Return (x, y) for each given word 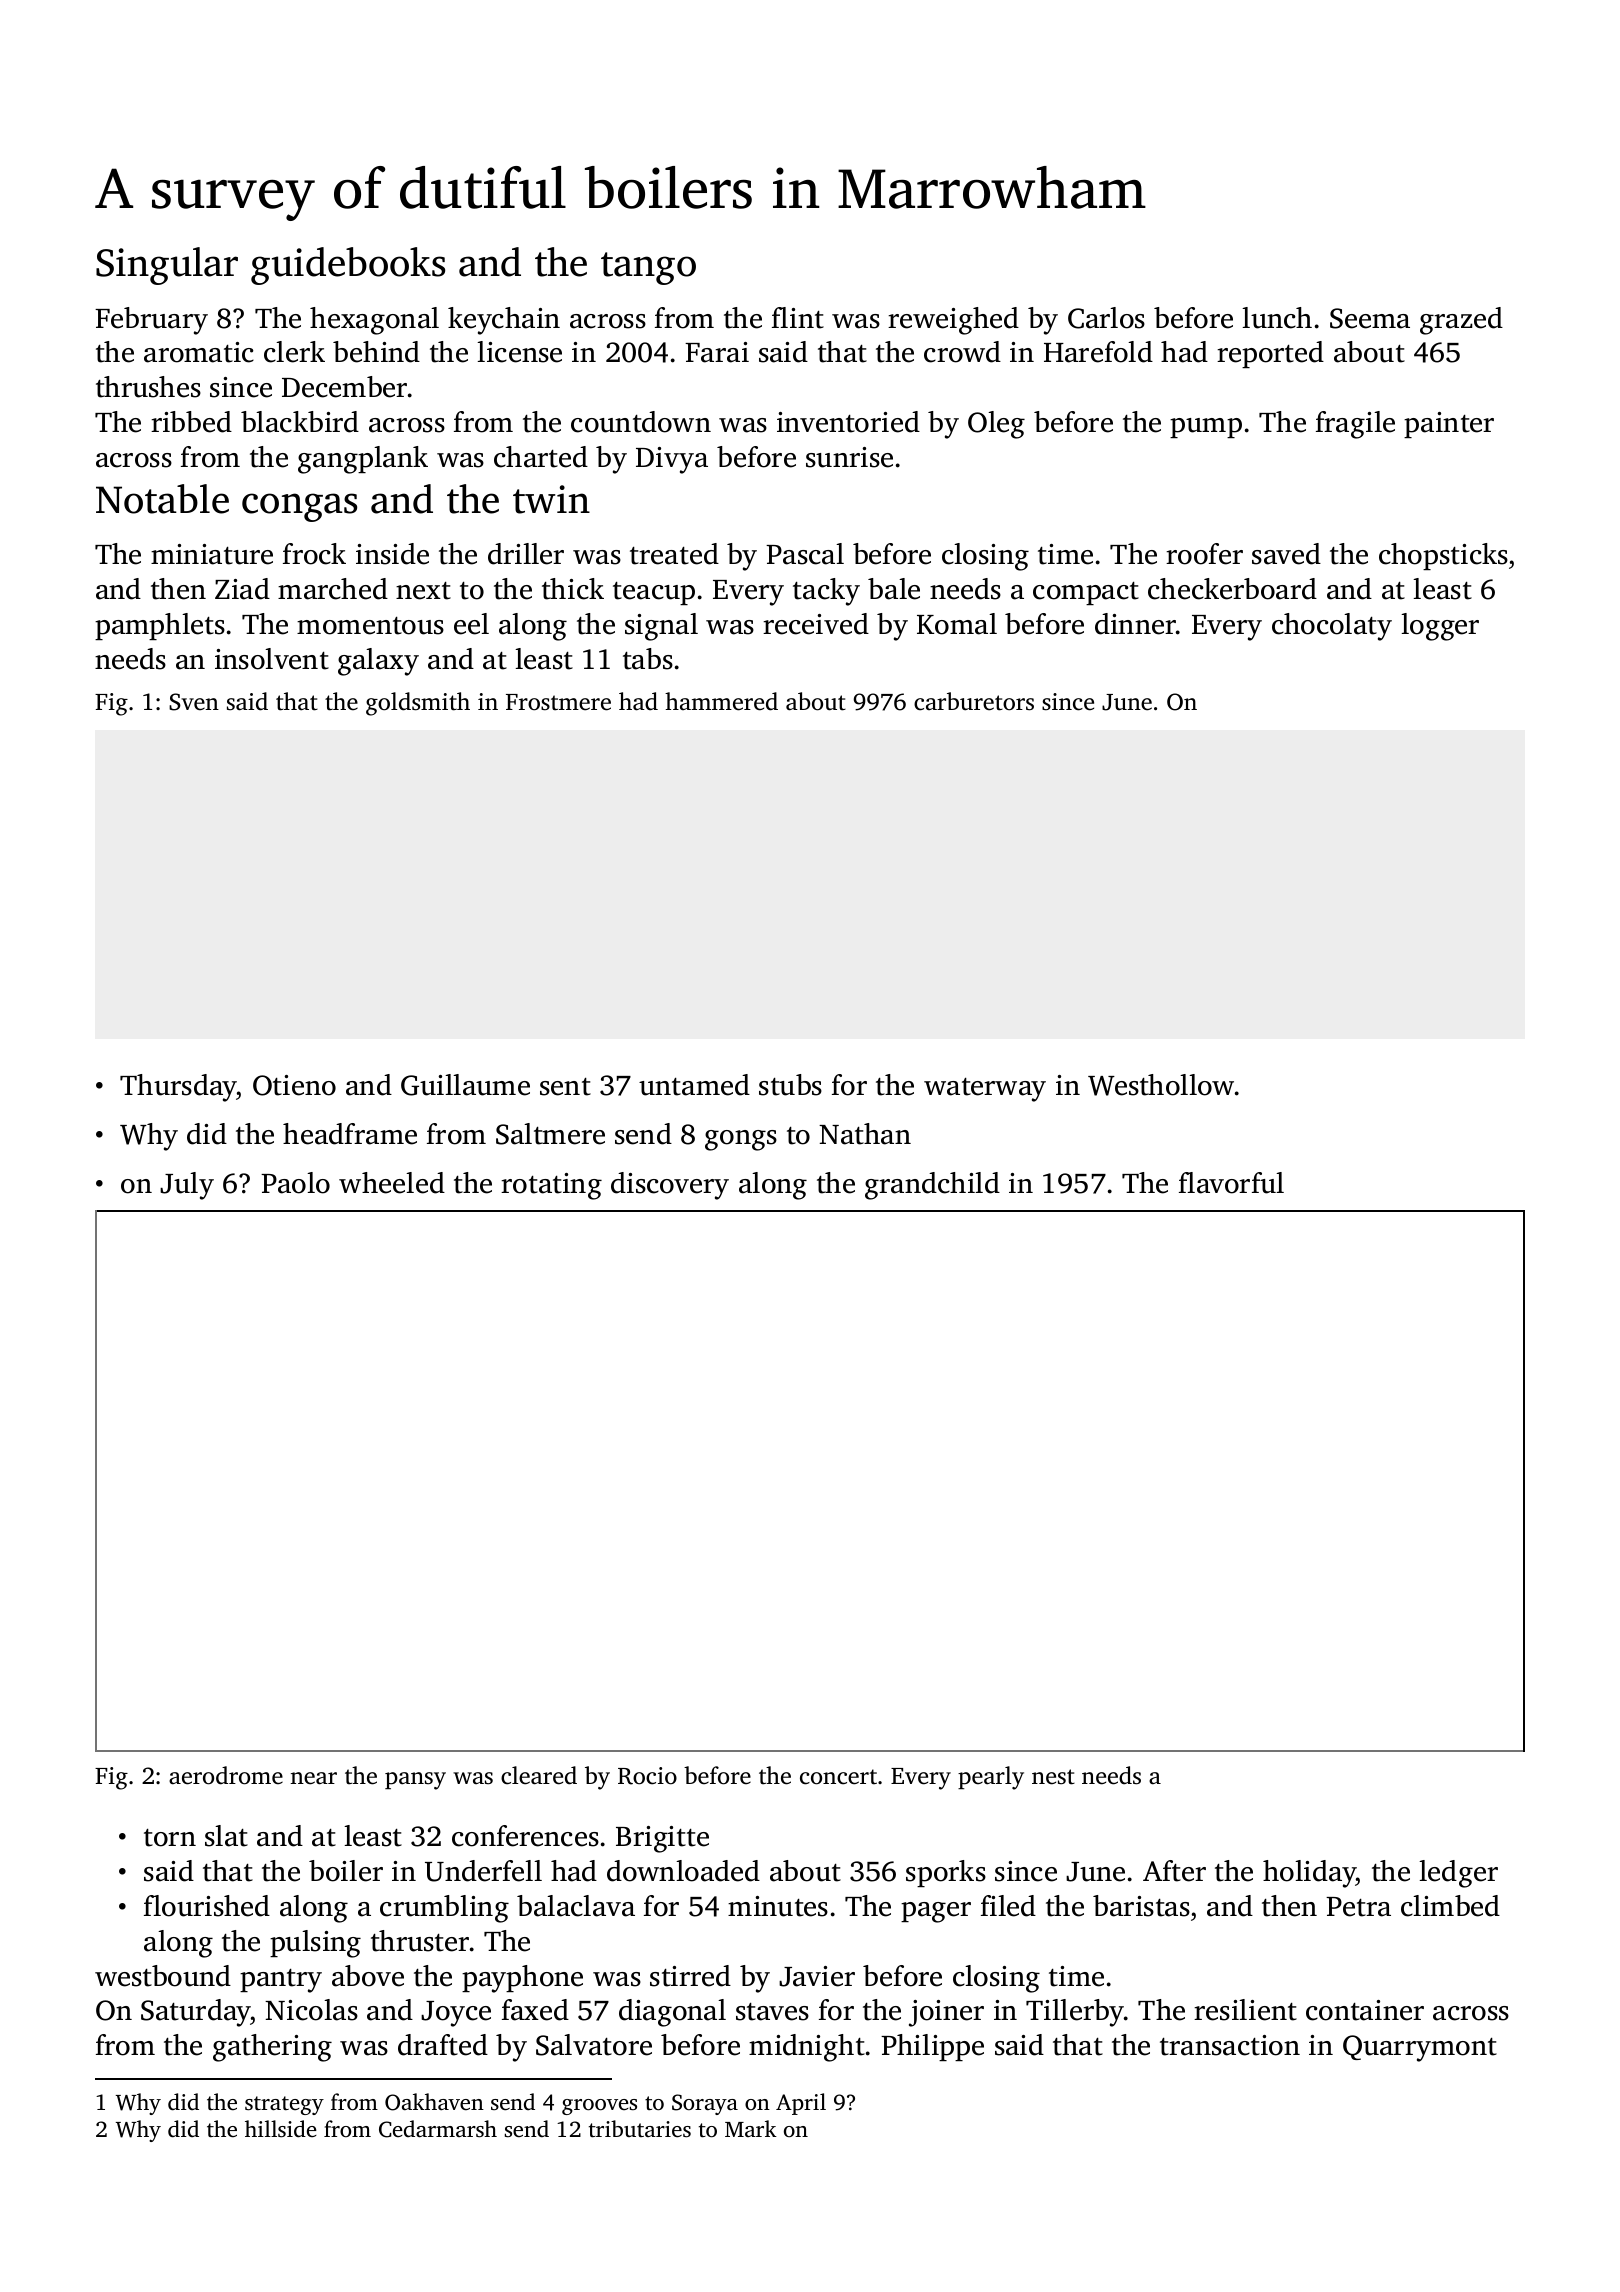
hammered (721, 701)
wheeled (392, 1183)
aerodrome (226, 1775)
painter (1449, 425)
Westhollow (1161, 1085)
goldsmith (418, 704)
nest (1053, 1777)
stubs (790, 1085)
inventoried (848, 422)
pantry (281, 1981)
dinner (1135, 624)
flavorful (1231, 1183)
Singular (167, 266)
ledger (1458, 1874)
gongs (741, 1140)
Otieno (294, 1085)
